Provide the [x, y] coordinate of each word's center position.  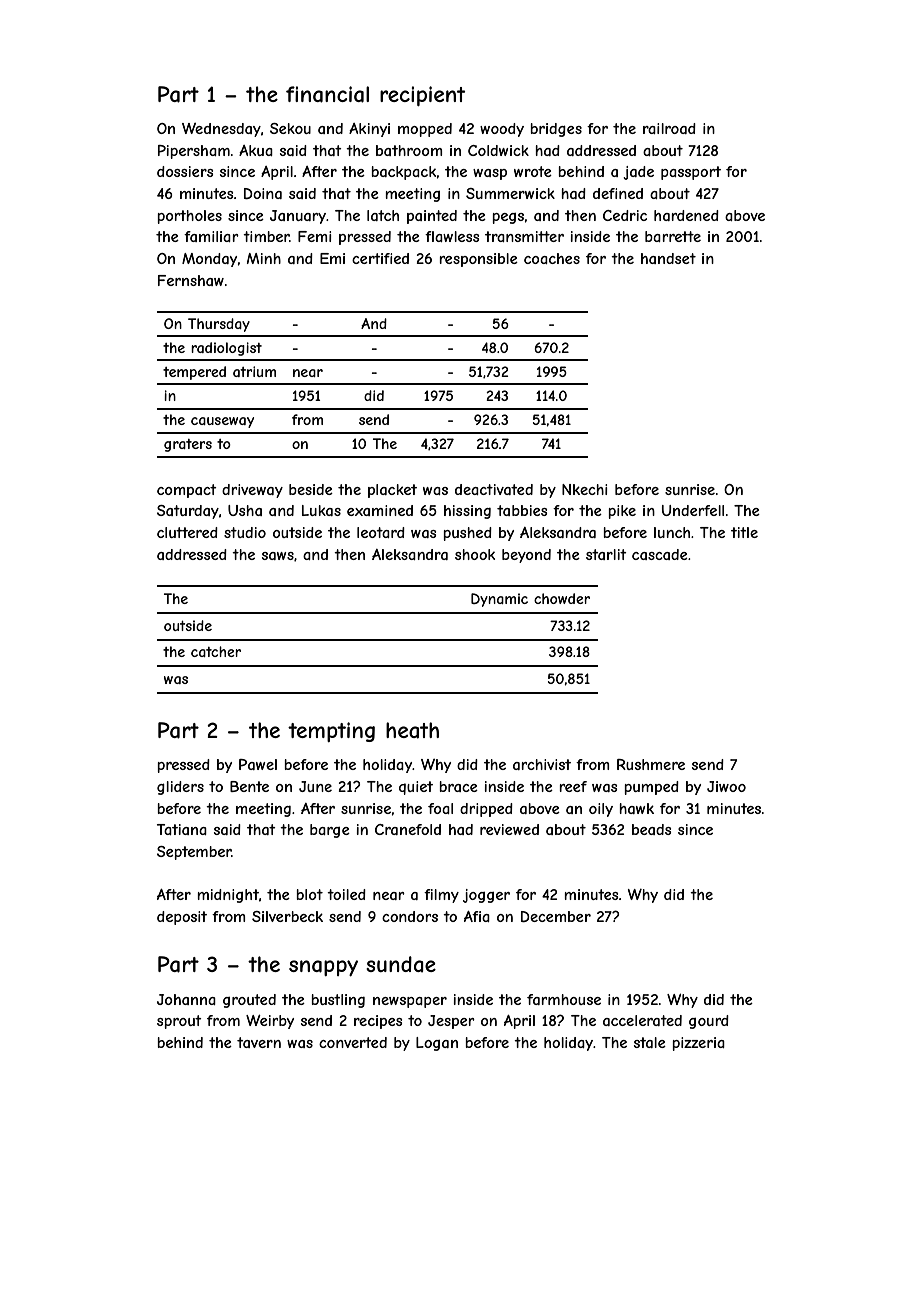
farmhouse [564, 999]
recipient [422, 96]
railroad [669, 128]
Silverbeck [287, 916]
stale [650, 1042]
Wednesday [221, 130]
